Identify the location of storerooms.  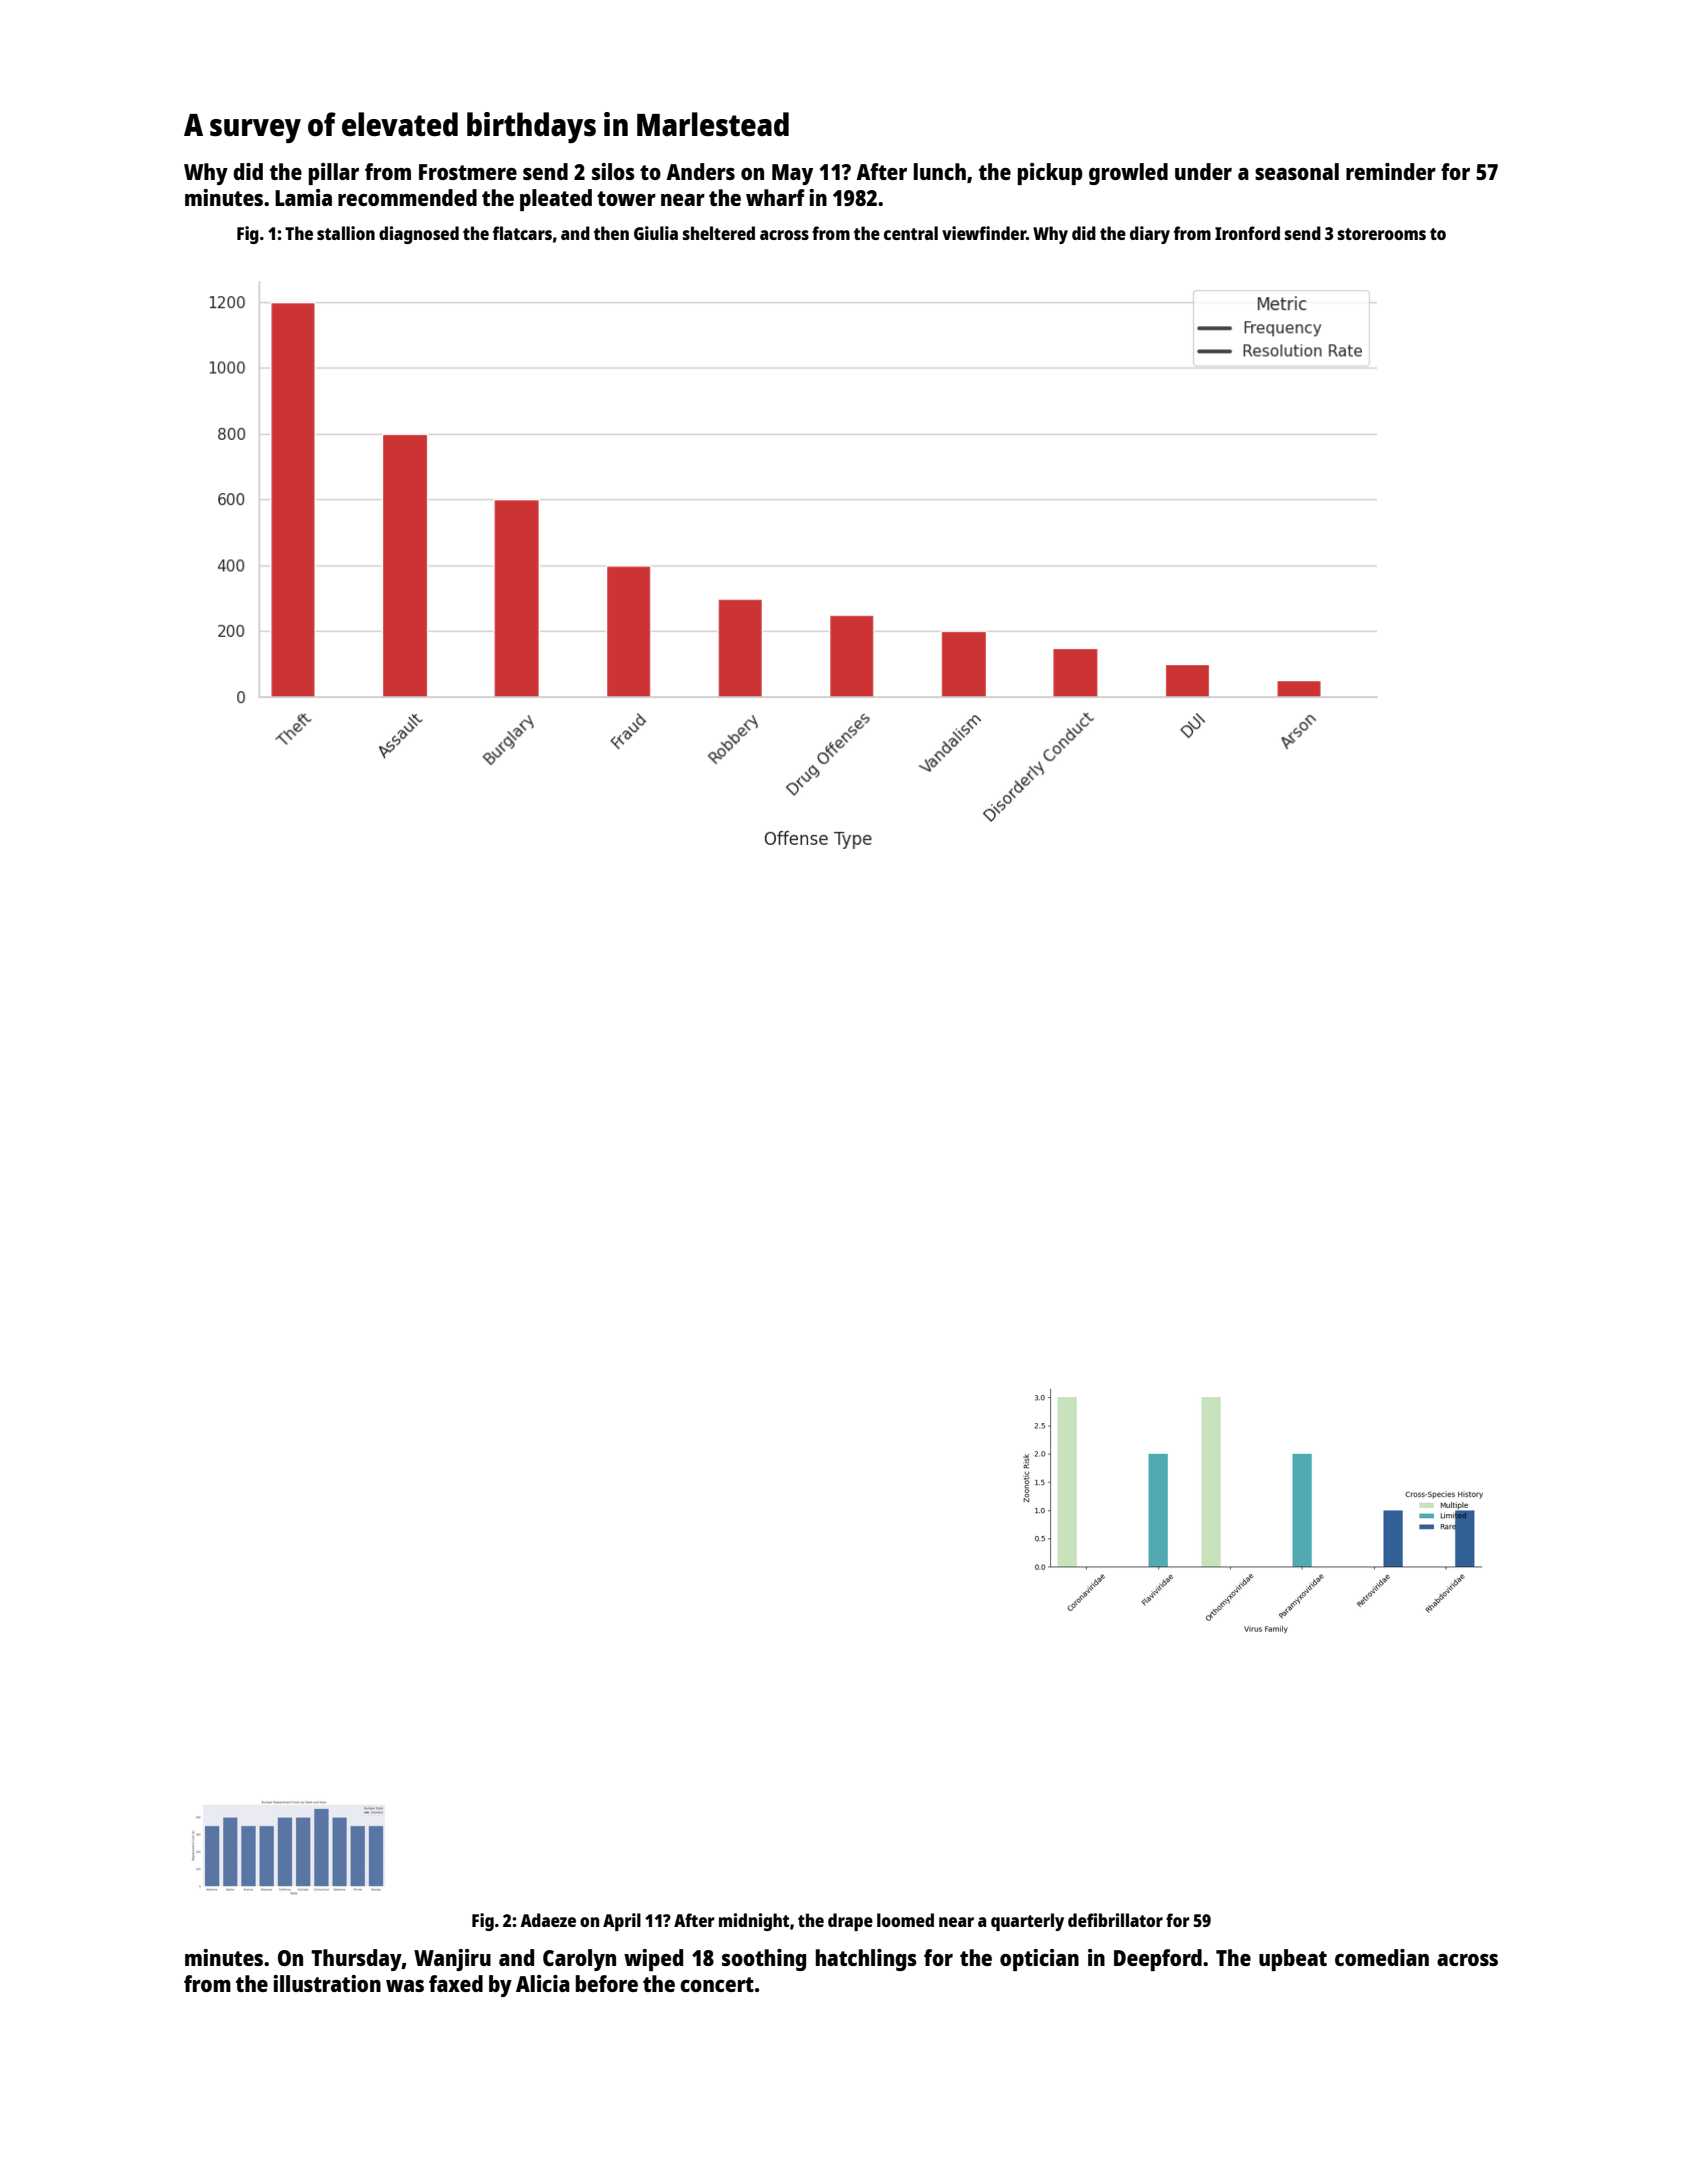
(1382, 234).
